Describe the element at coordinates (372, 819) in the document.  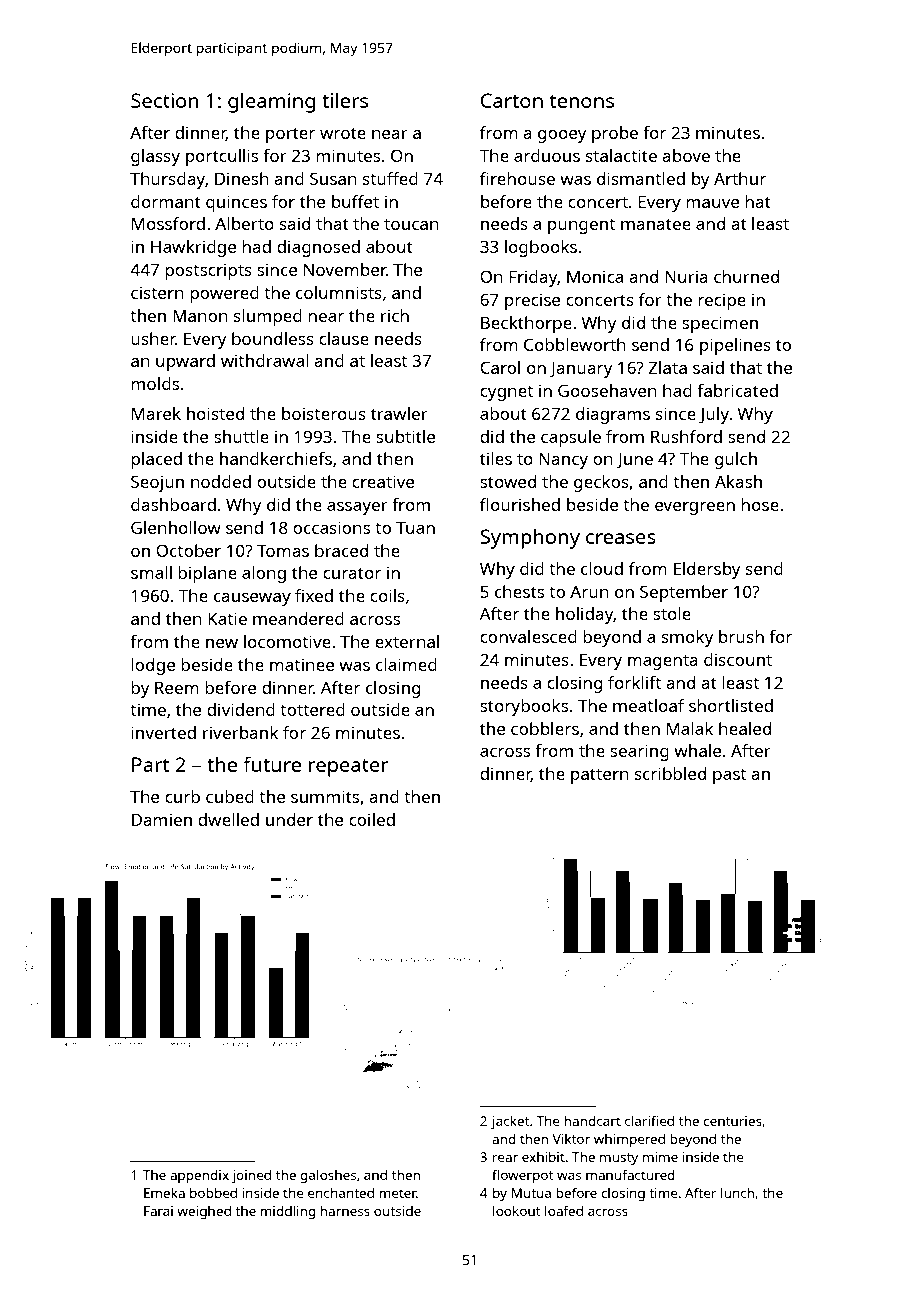
I see `coiled` at that location.
